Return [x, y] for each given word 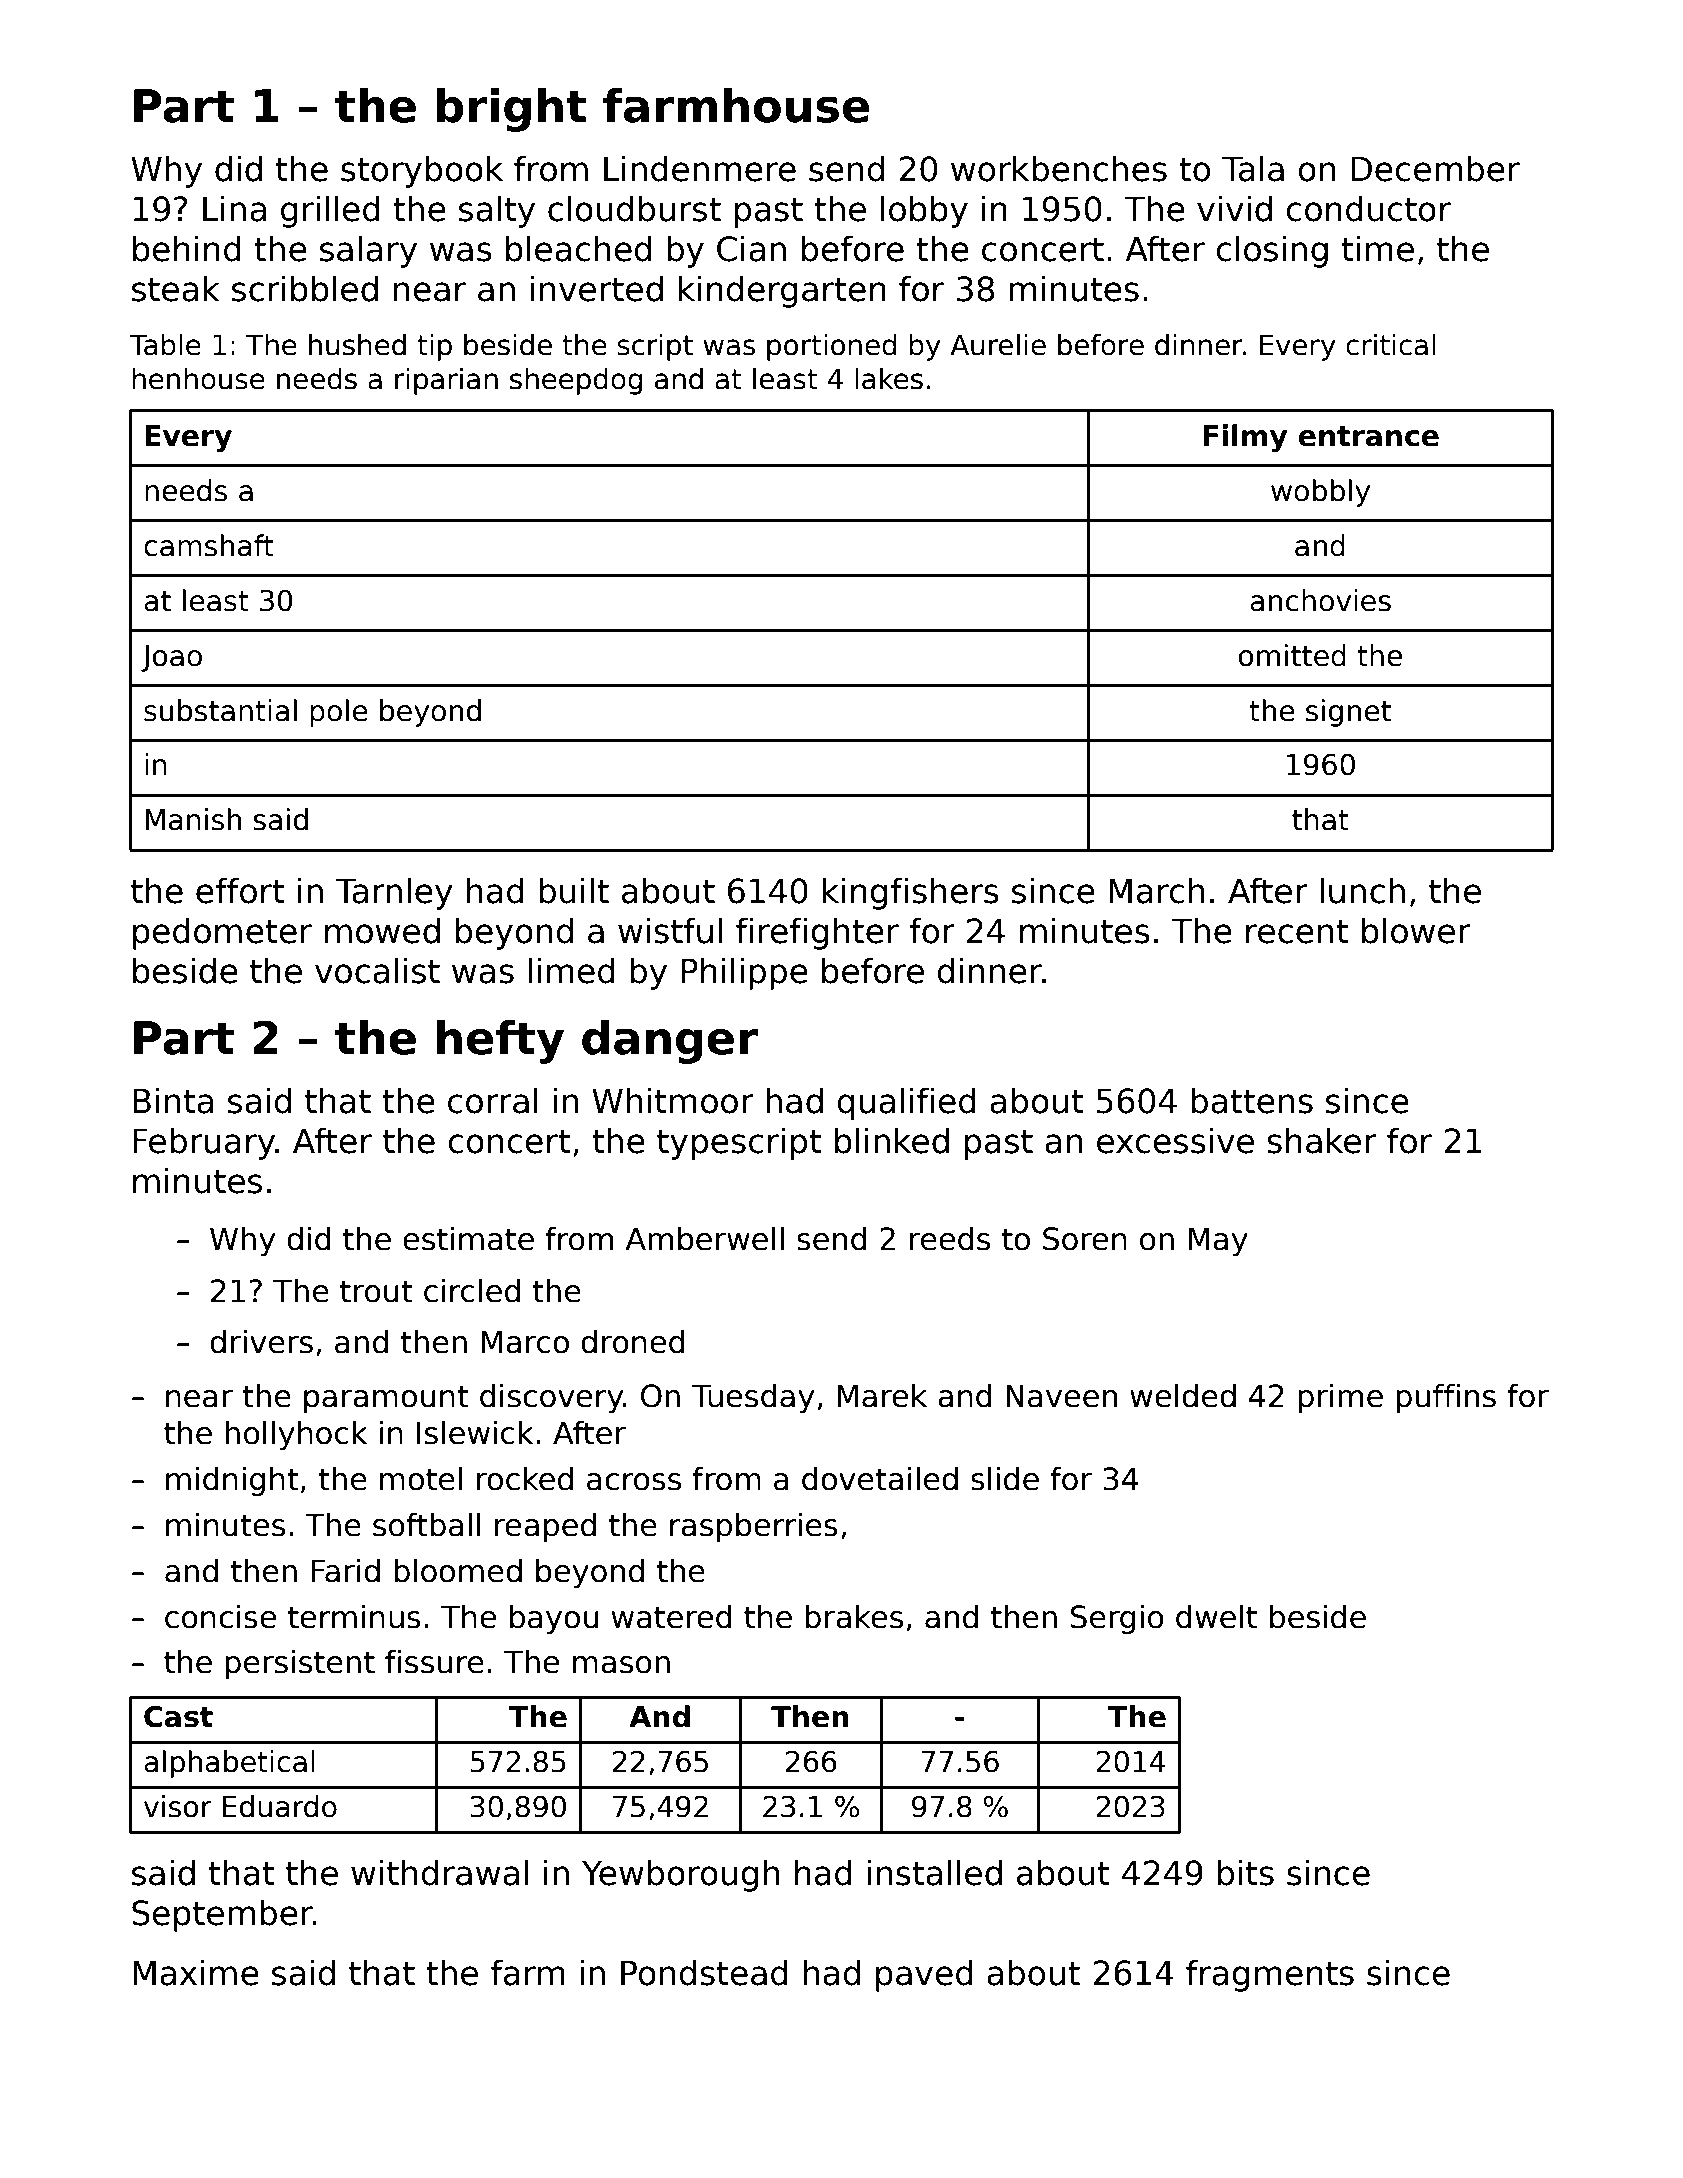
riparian [446, 381]
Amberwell [704, 1238]
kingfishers [911, 893]
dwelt [1216, 1616]
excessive [1175, 1140]
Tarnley [394, 893]
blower [1416, 930]
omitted [1292, 655]
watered [672, 1616]
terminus [354, 1616]
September [222, 1915]
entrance [1369, 436]
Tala [1253, 168]
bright [512, 110]
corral [493, 1100]
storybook [422, 171]
